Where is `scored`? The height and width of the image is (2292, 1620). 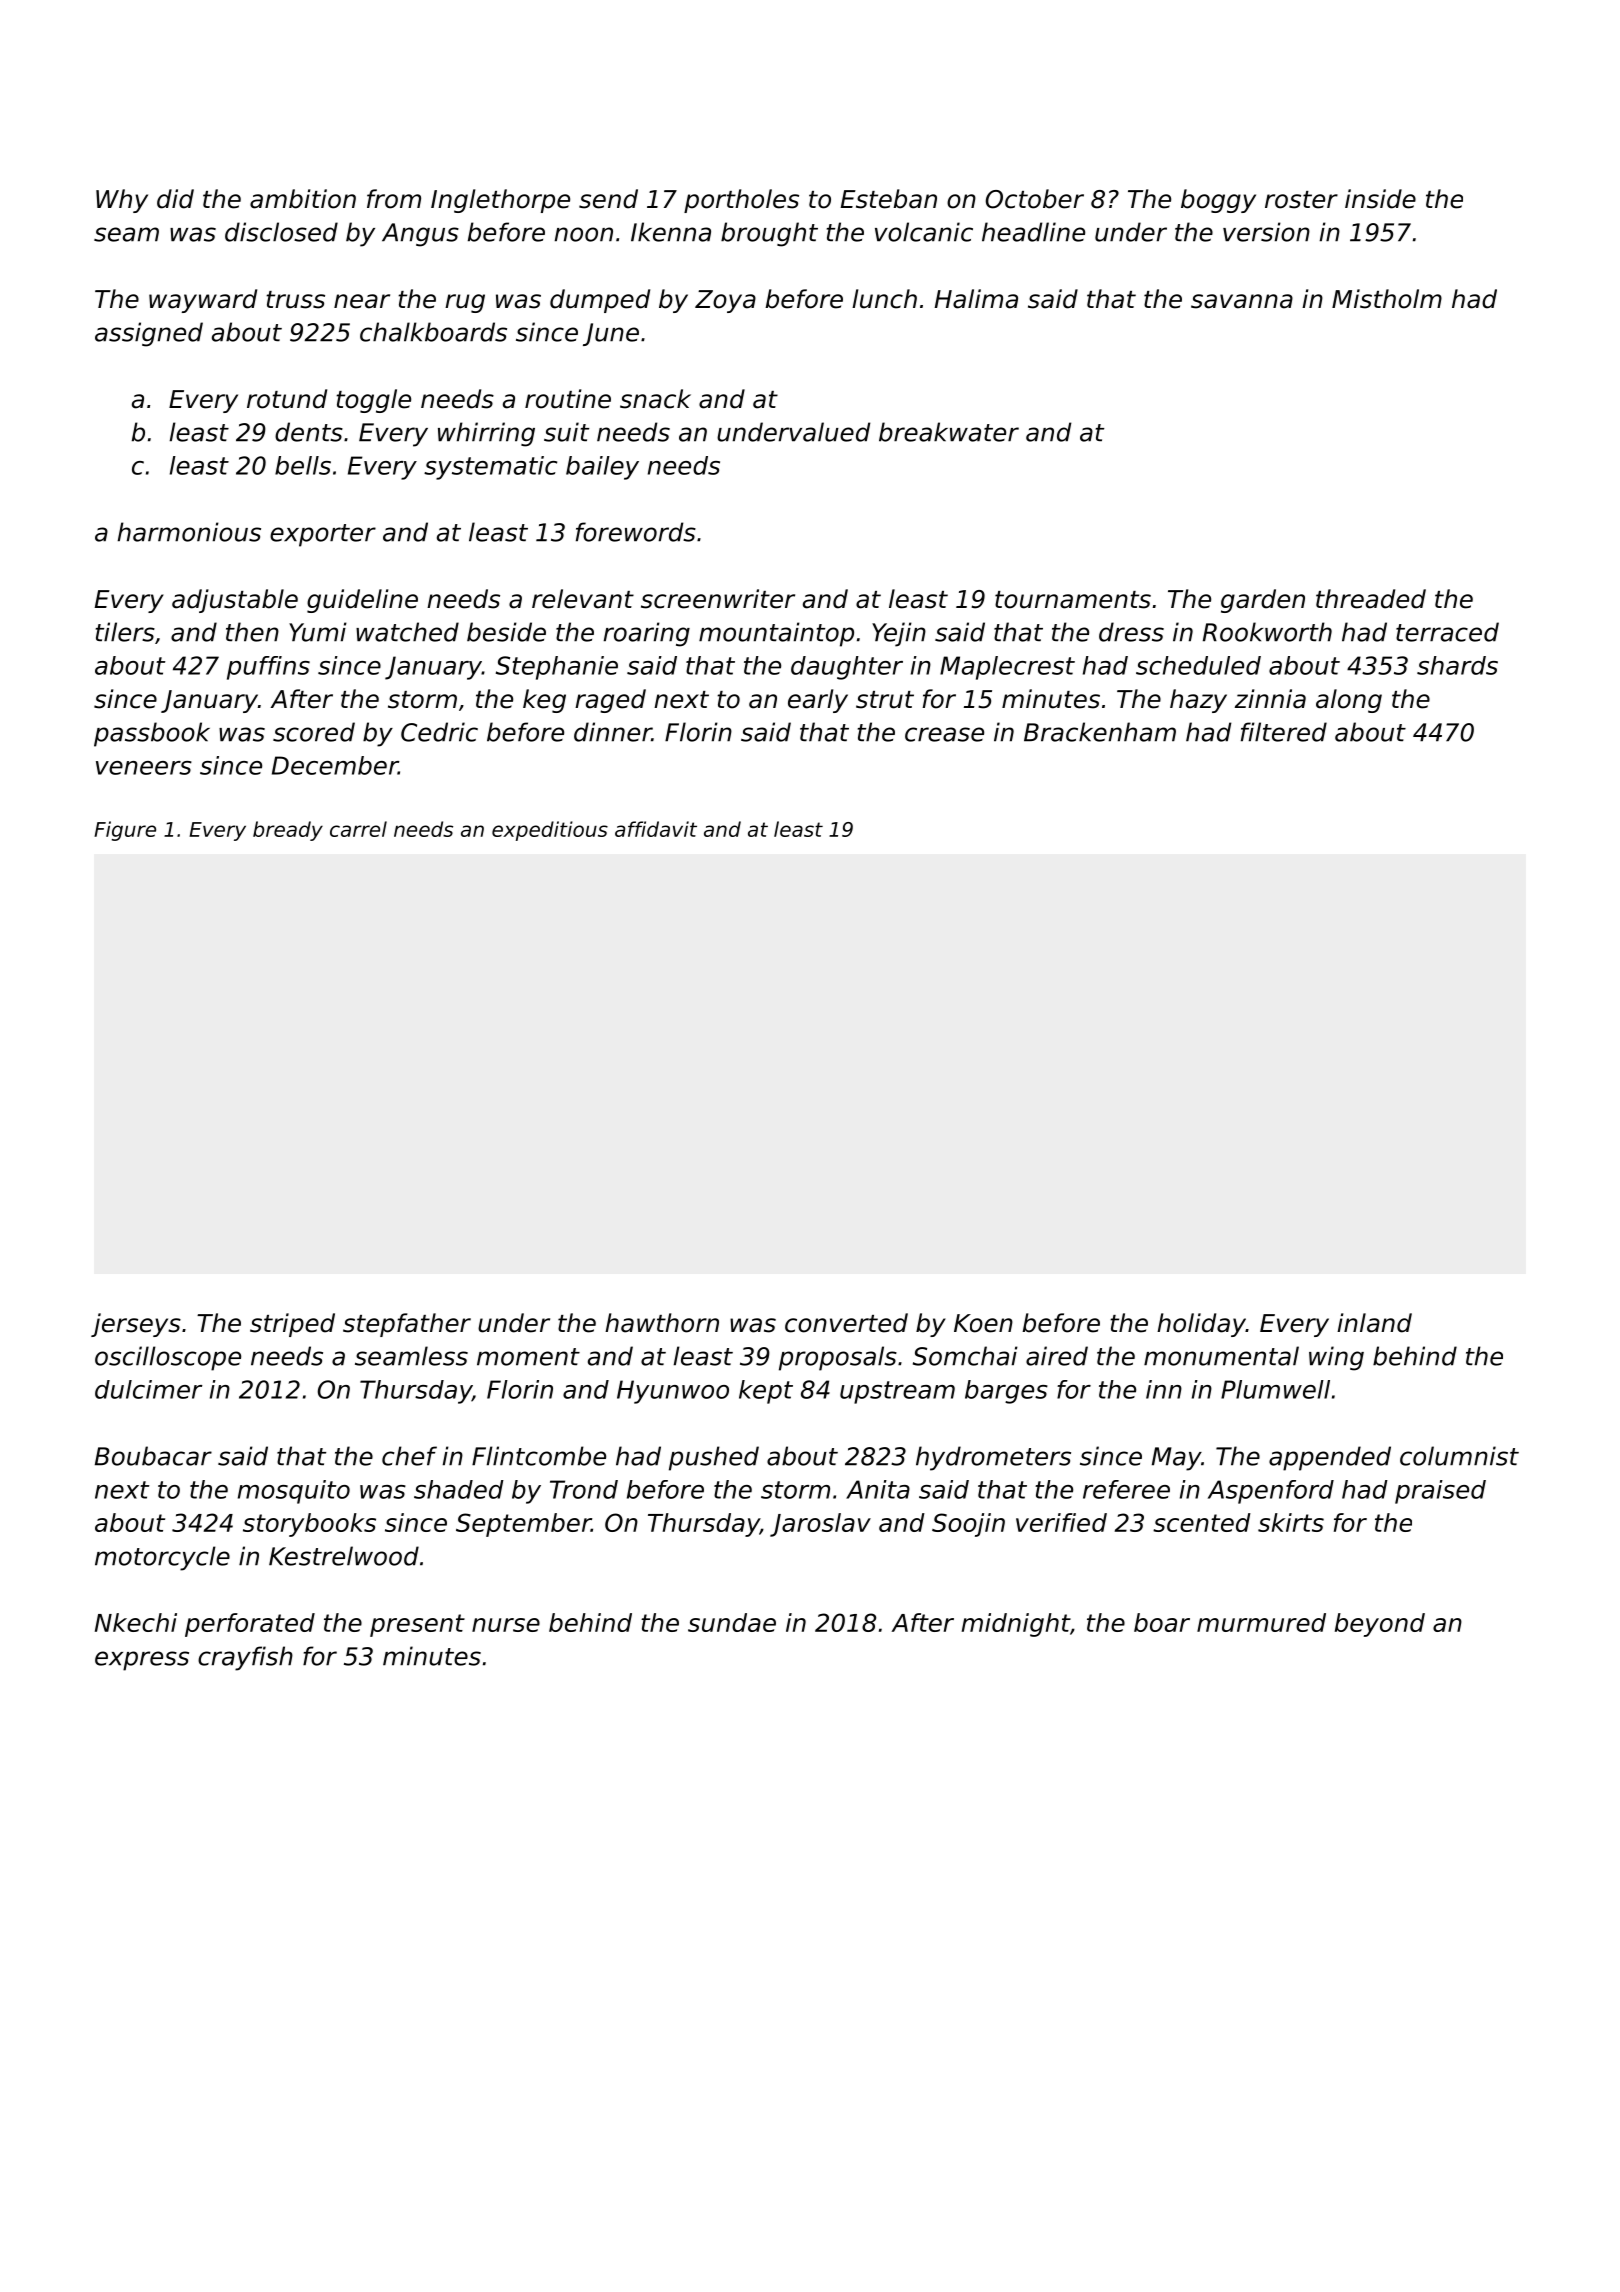
scored is located at coordinates (314, 732).
